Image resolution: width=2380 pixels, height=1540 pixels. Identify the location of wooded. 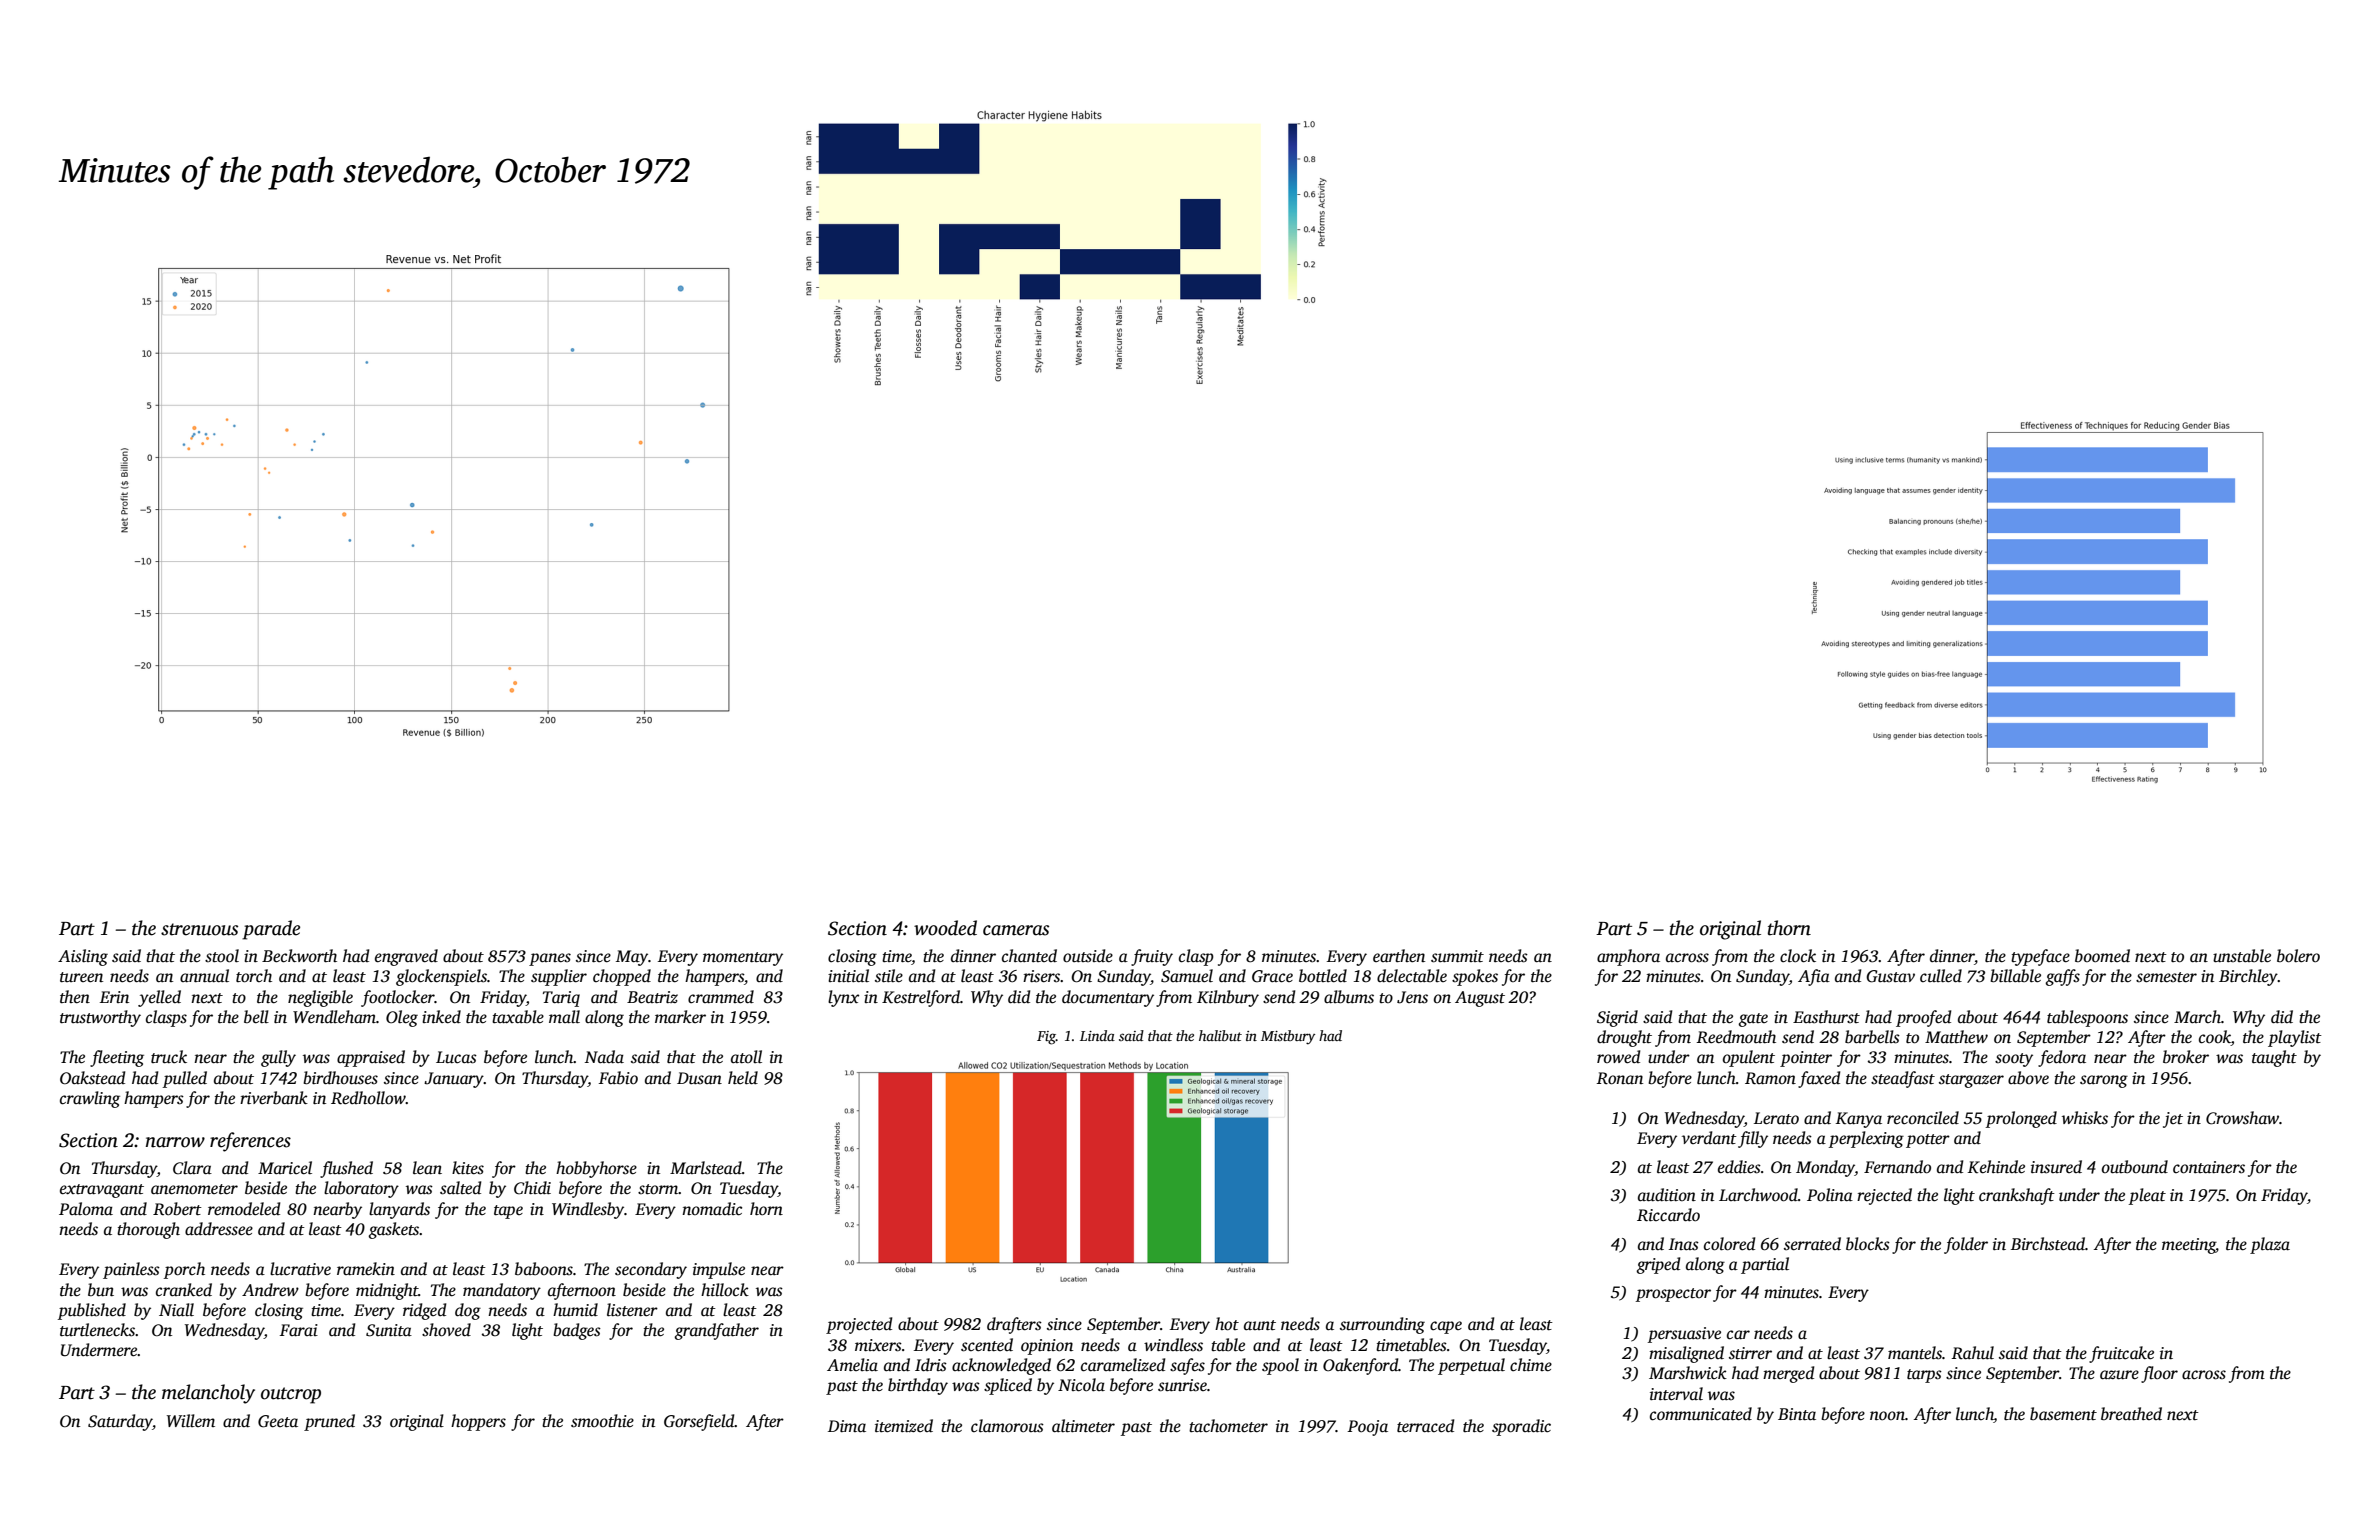
(945, 928).
